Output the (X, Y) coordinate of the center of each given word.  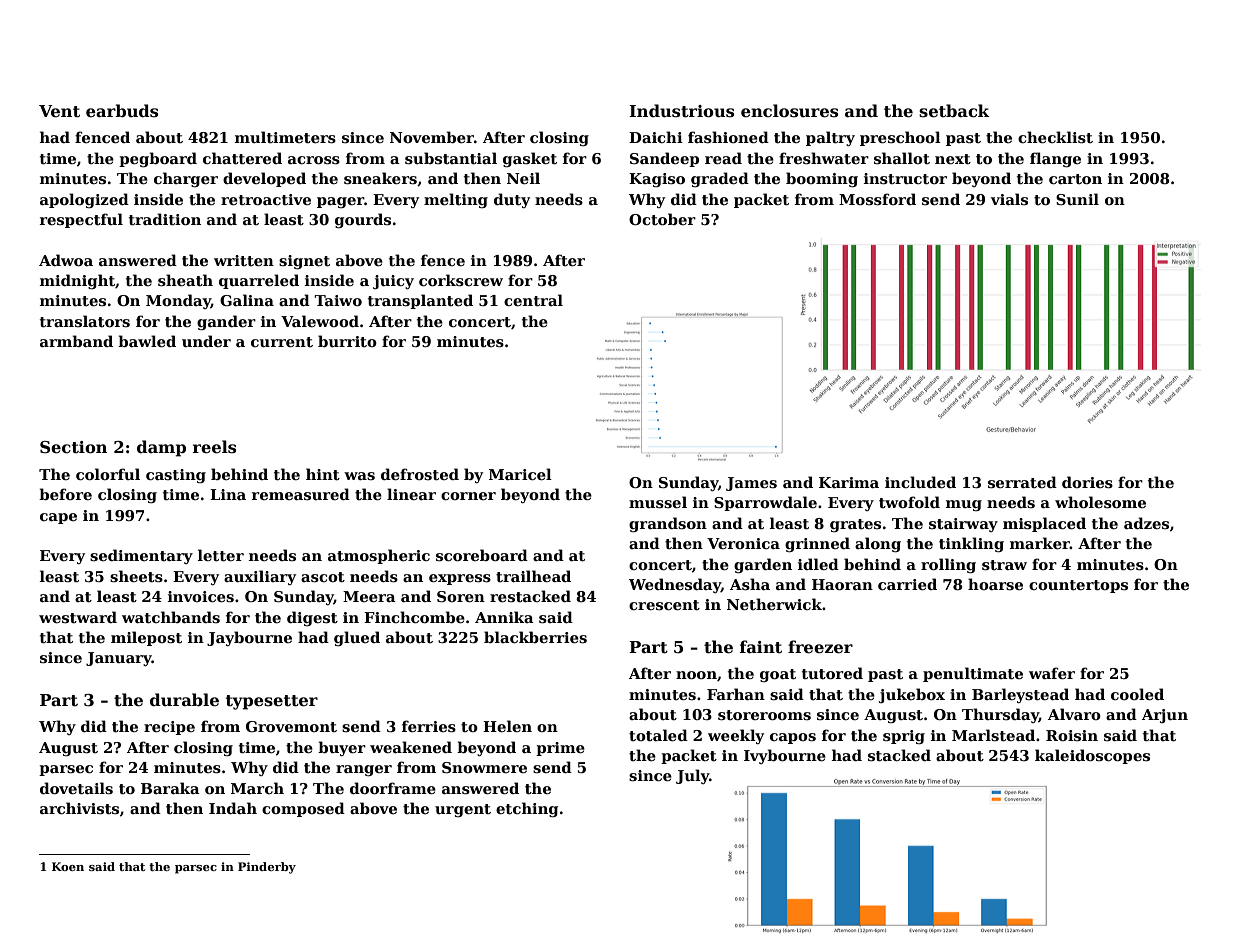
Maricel (520, 474)
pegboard (158, 159)
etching (527, 809)
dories (1087, 482)
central (533, 300)
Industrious (681, 111)
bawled (147, 341)
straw (1004, 565)
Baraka (170, 788)
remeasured (301, 494)
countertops (1078, 586)
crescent (664, 605)
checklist (1055, 137)
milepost (146, 638)
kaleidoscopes (1092, 756)
